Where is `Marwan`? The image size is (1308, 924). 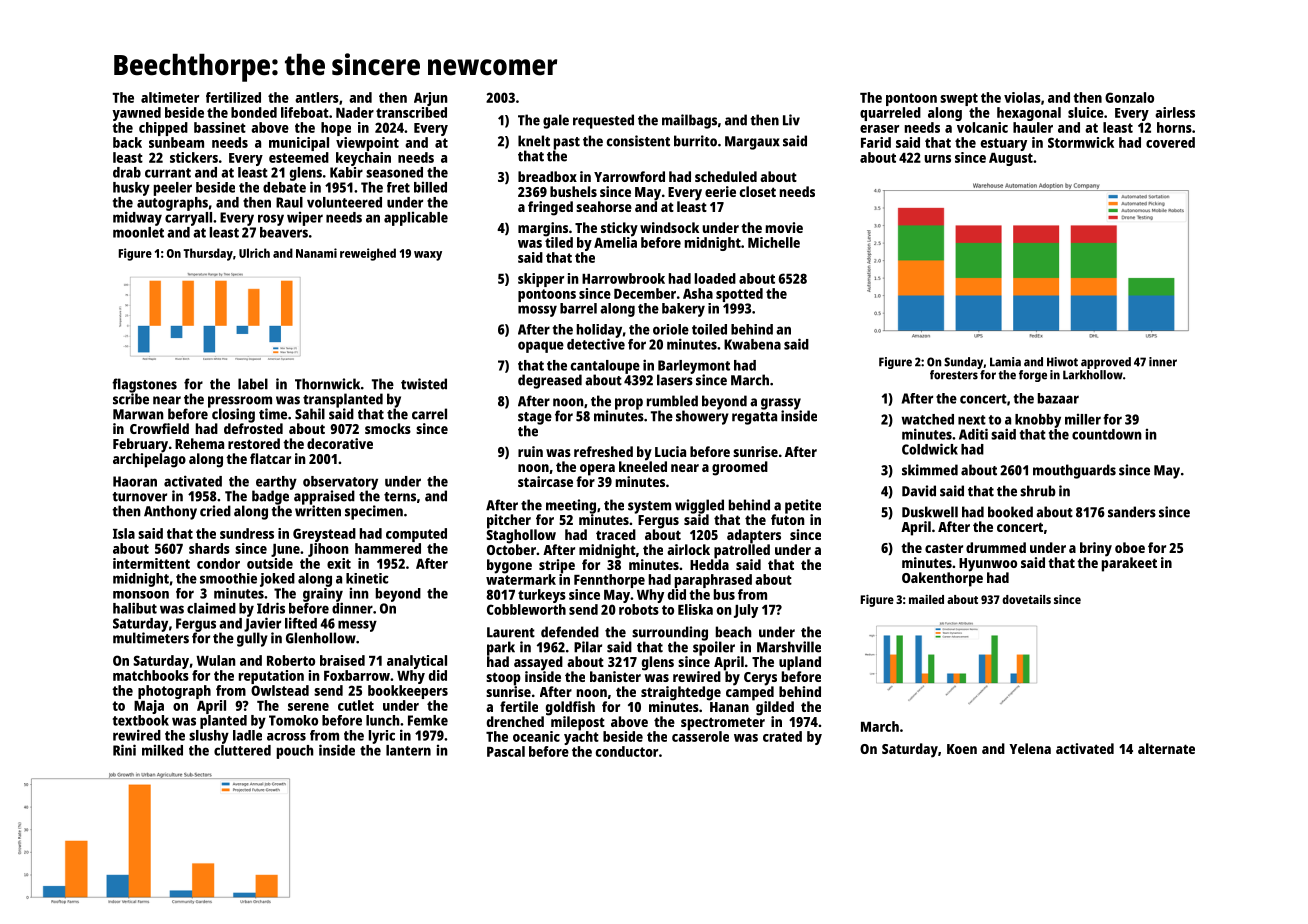 Marwan is located at coordinates (138, 414).
